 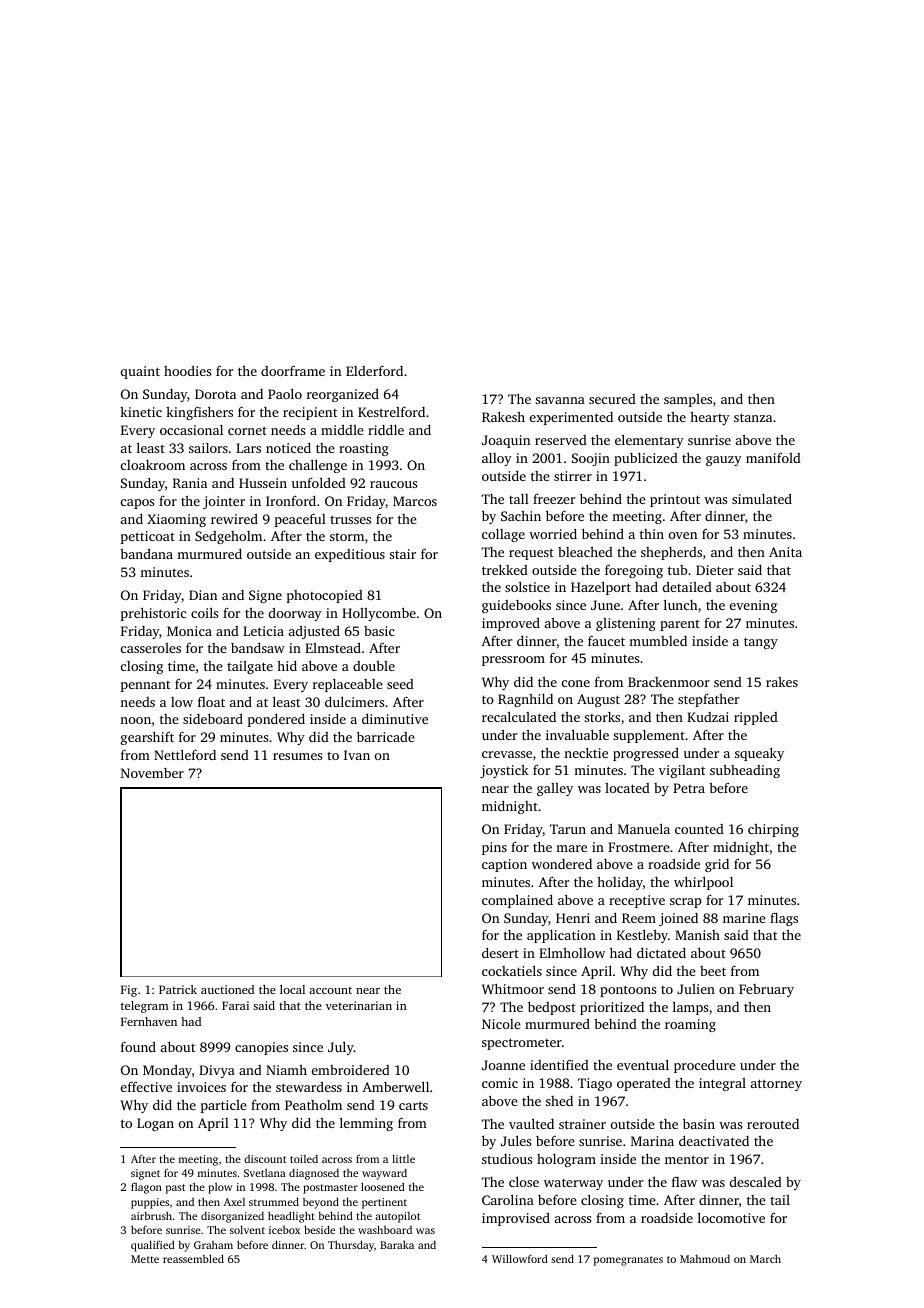 What do you see at coordinates (634, 571) in the screenshot?
I see `foregoing` at bounding box center [634, 571].
